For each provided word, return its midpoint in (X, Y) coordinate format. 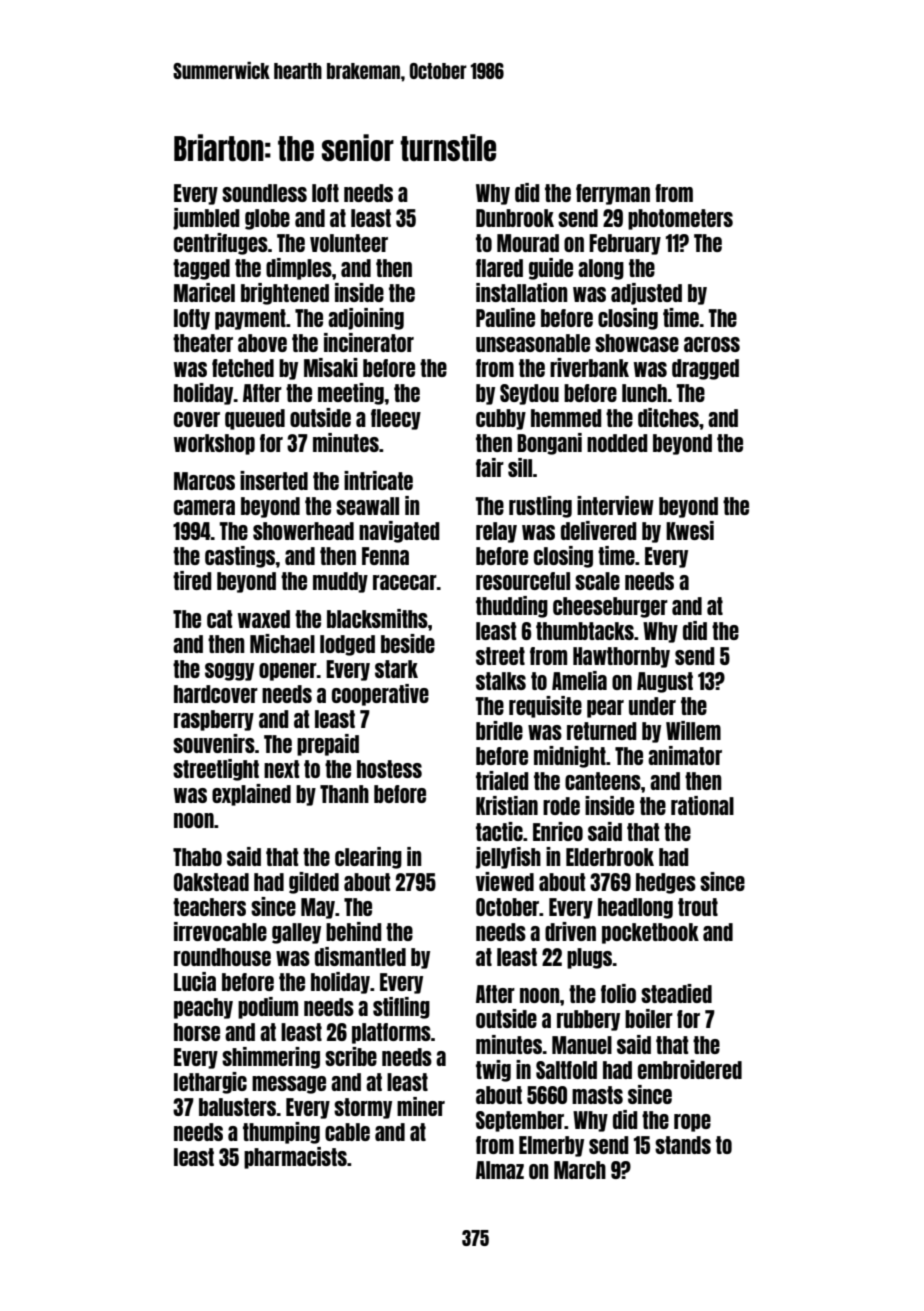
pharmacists (295, 1158)
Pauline (505, 317)
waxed (264, 619)
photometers (680, 219)
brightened (285, 294)
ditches (668, 417)
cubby (501, 419)
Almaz (500, 1170)
